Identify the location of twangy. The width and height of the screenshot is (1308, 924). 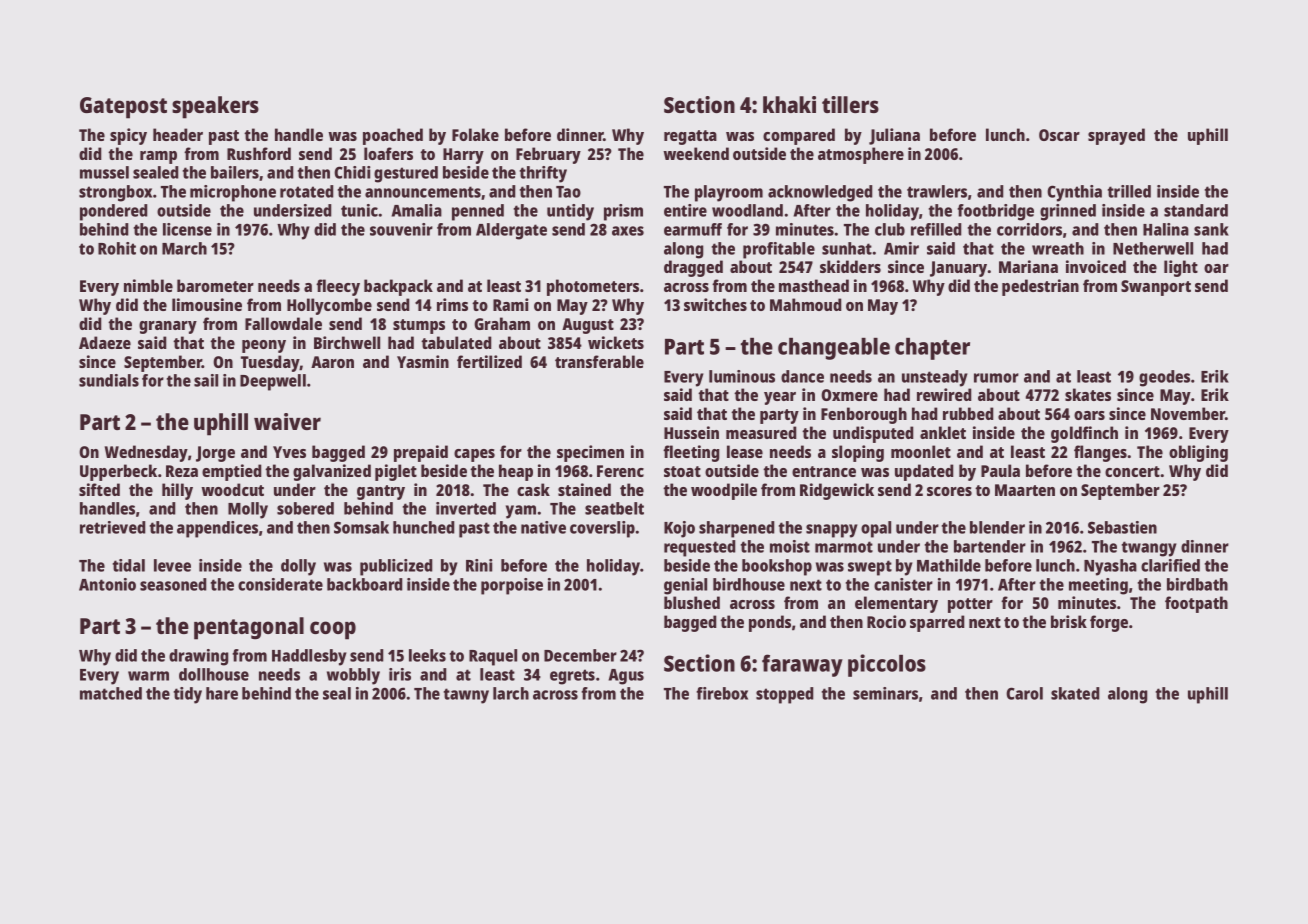
(1149, 549).
